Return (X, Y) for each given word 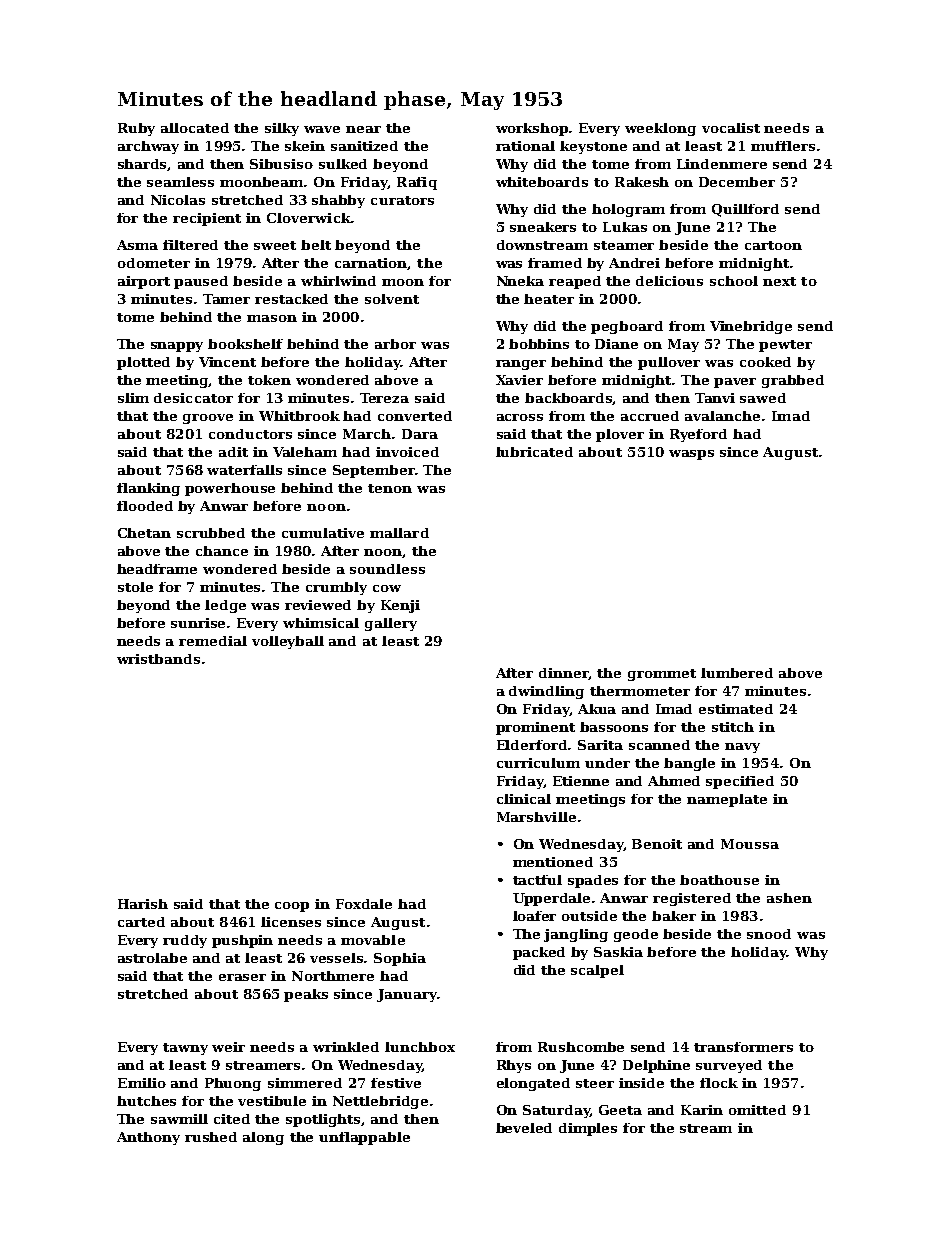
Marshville (536, 817)
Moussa (750, 844)
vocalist (731, 128)
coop (292, 907)
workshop (533, 129)
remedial (213, 641)
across (520, 417)
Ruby (136, 129)
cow (387, 588)
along (263, 1138)
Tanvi (715, 398)
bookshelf (245, 344)
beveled (524, 1128)
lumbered (737, 673)
